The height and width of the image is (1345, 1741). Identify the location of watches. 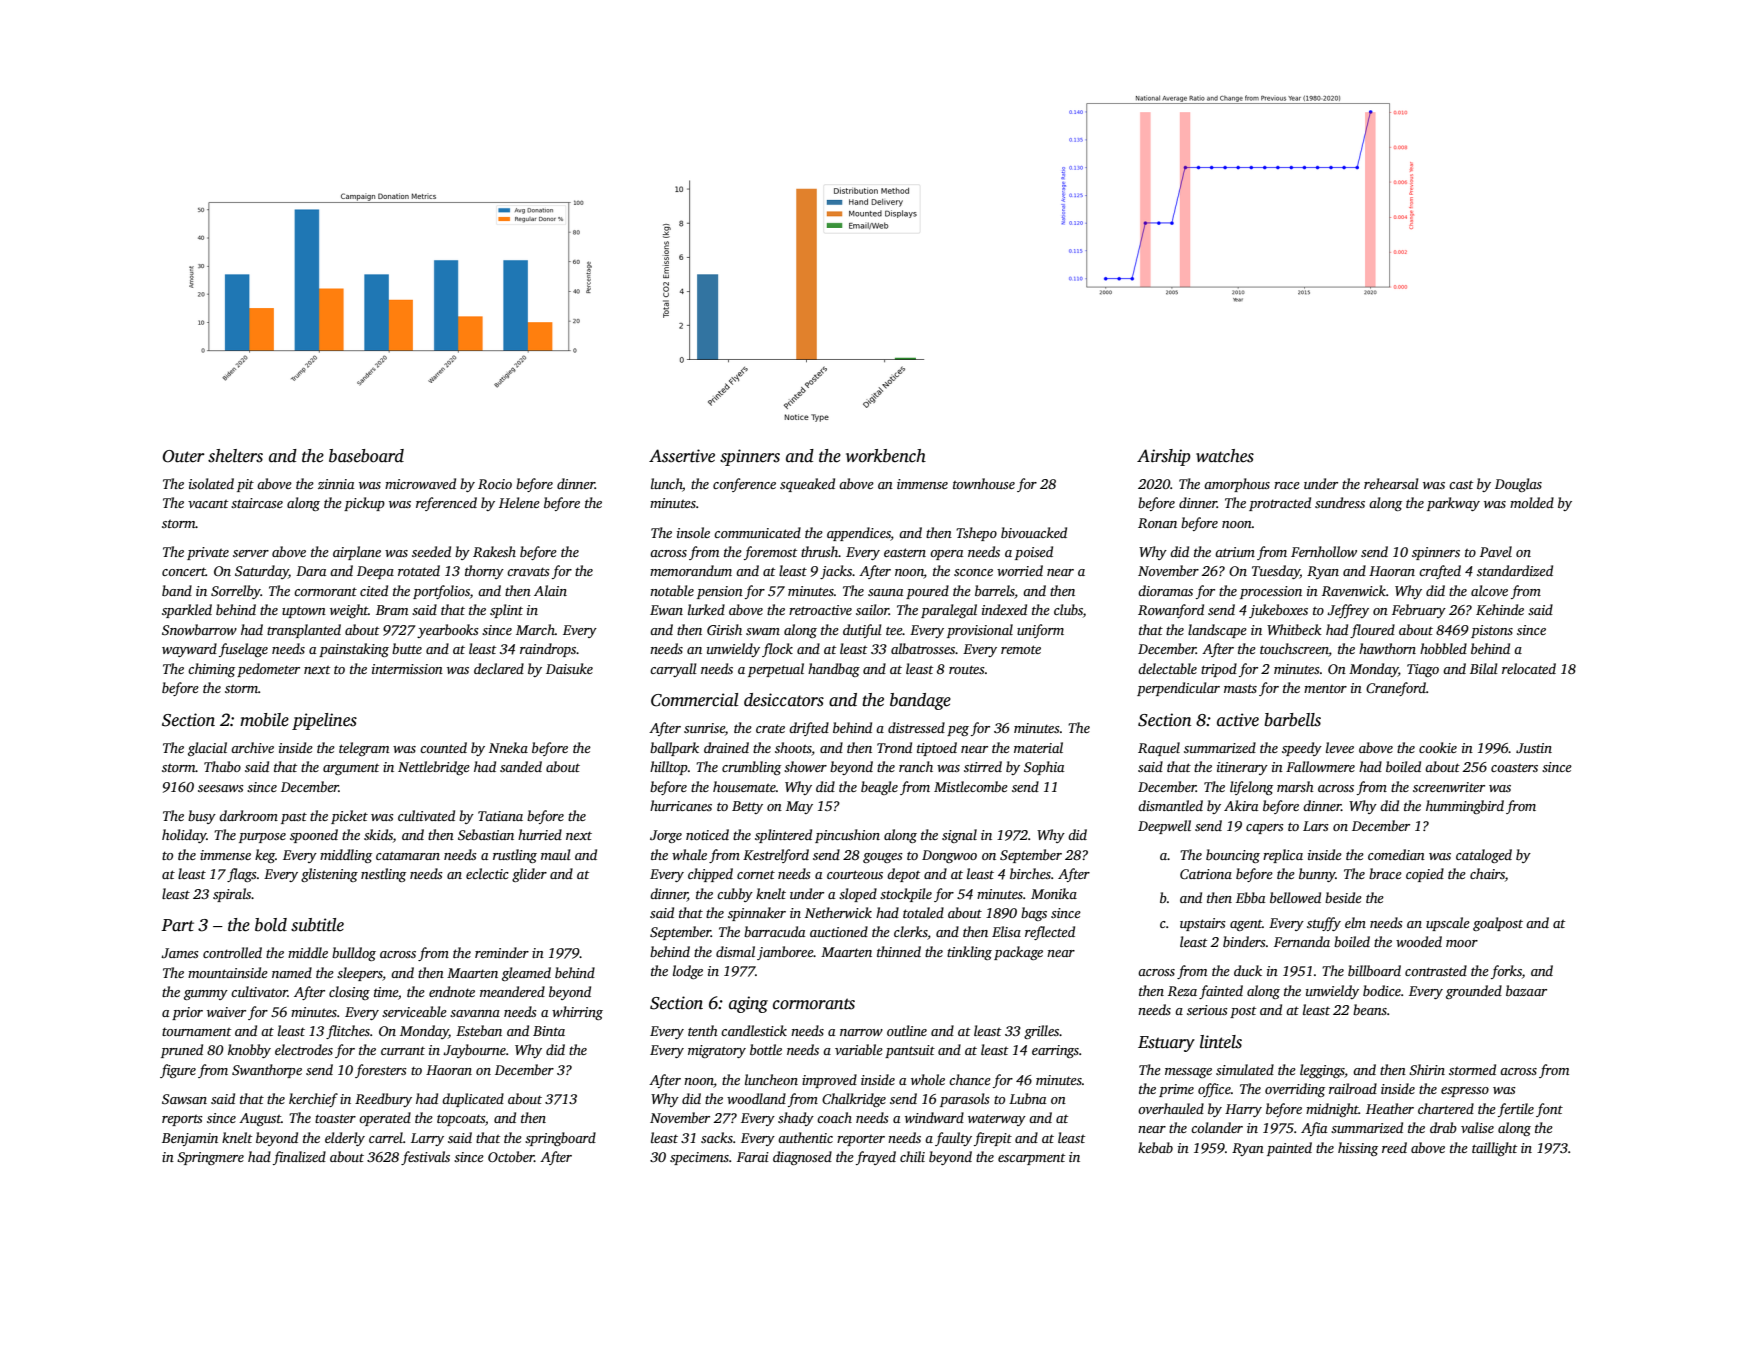
(1225, 456).
